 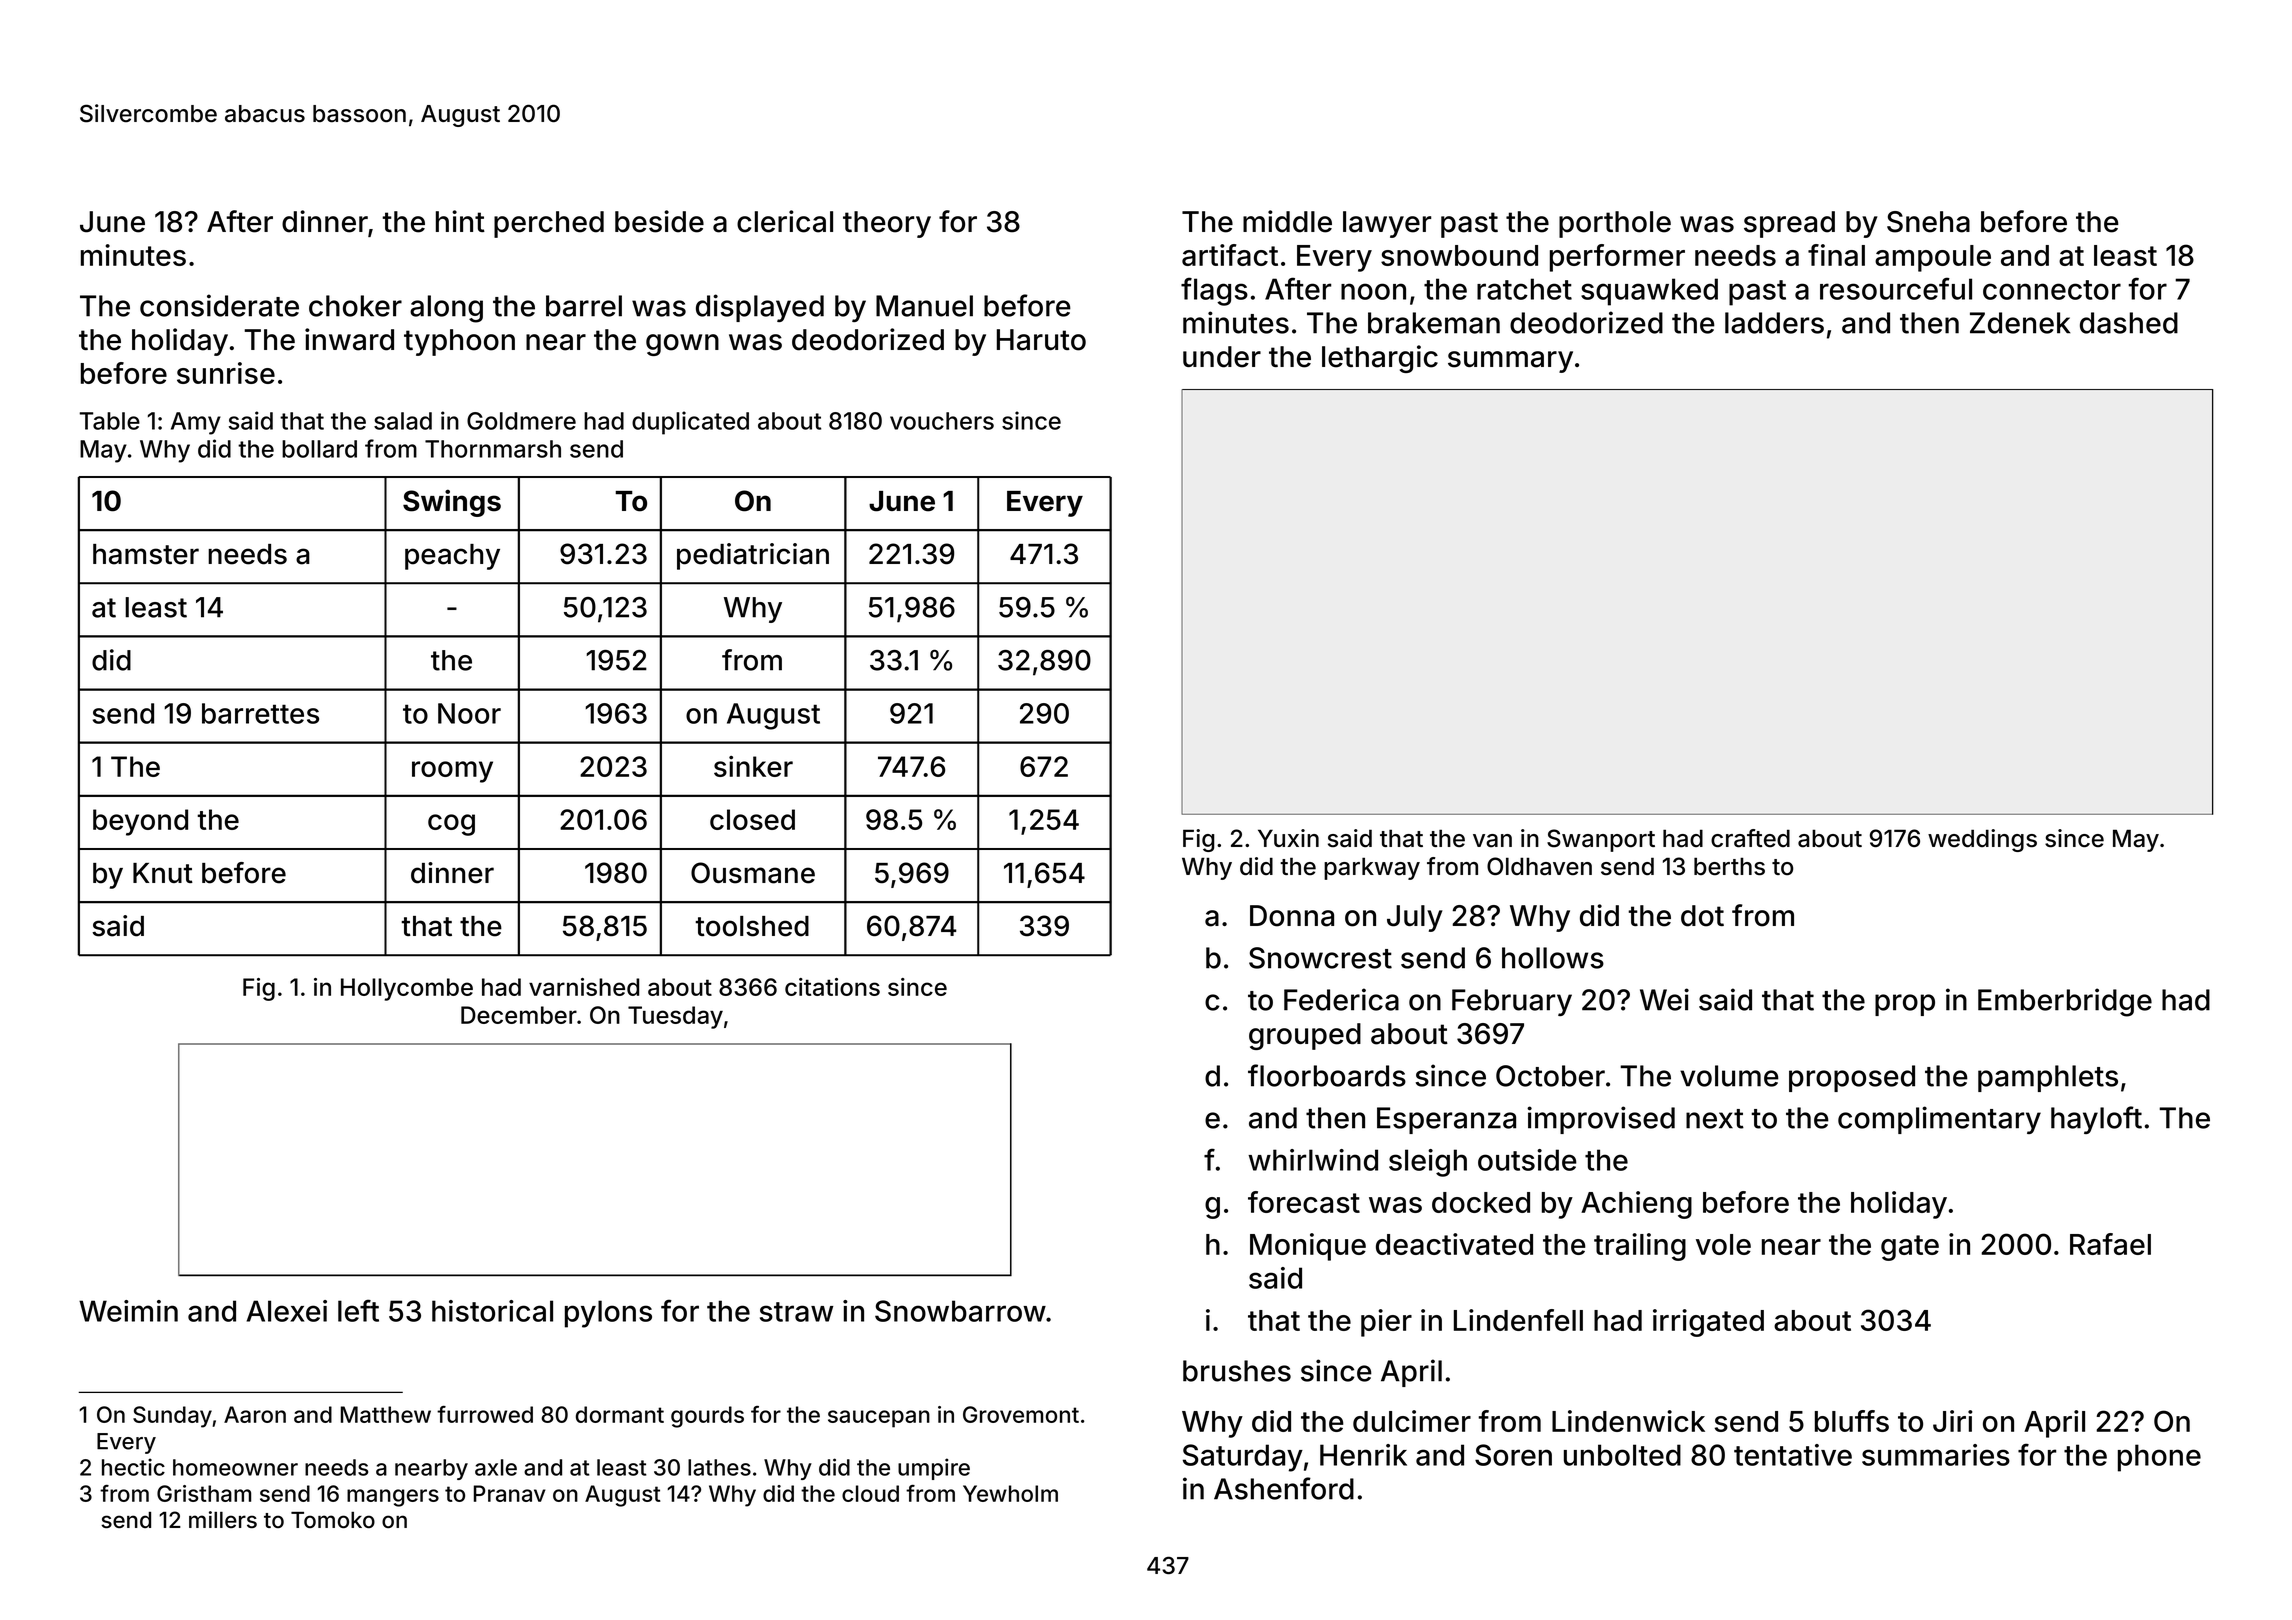 I want to click on dashed, so click(x=2129, y=323).
